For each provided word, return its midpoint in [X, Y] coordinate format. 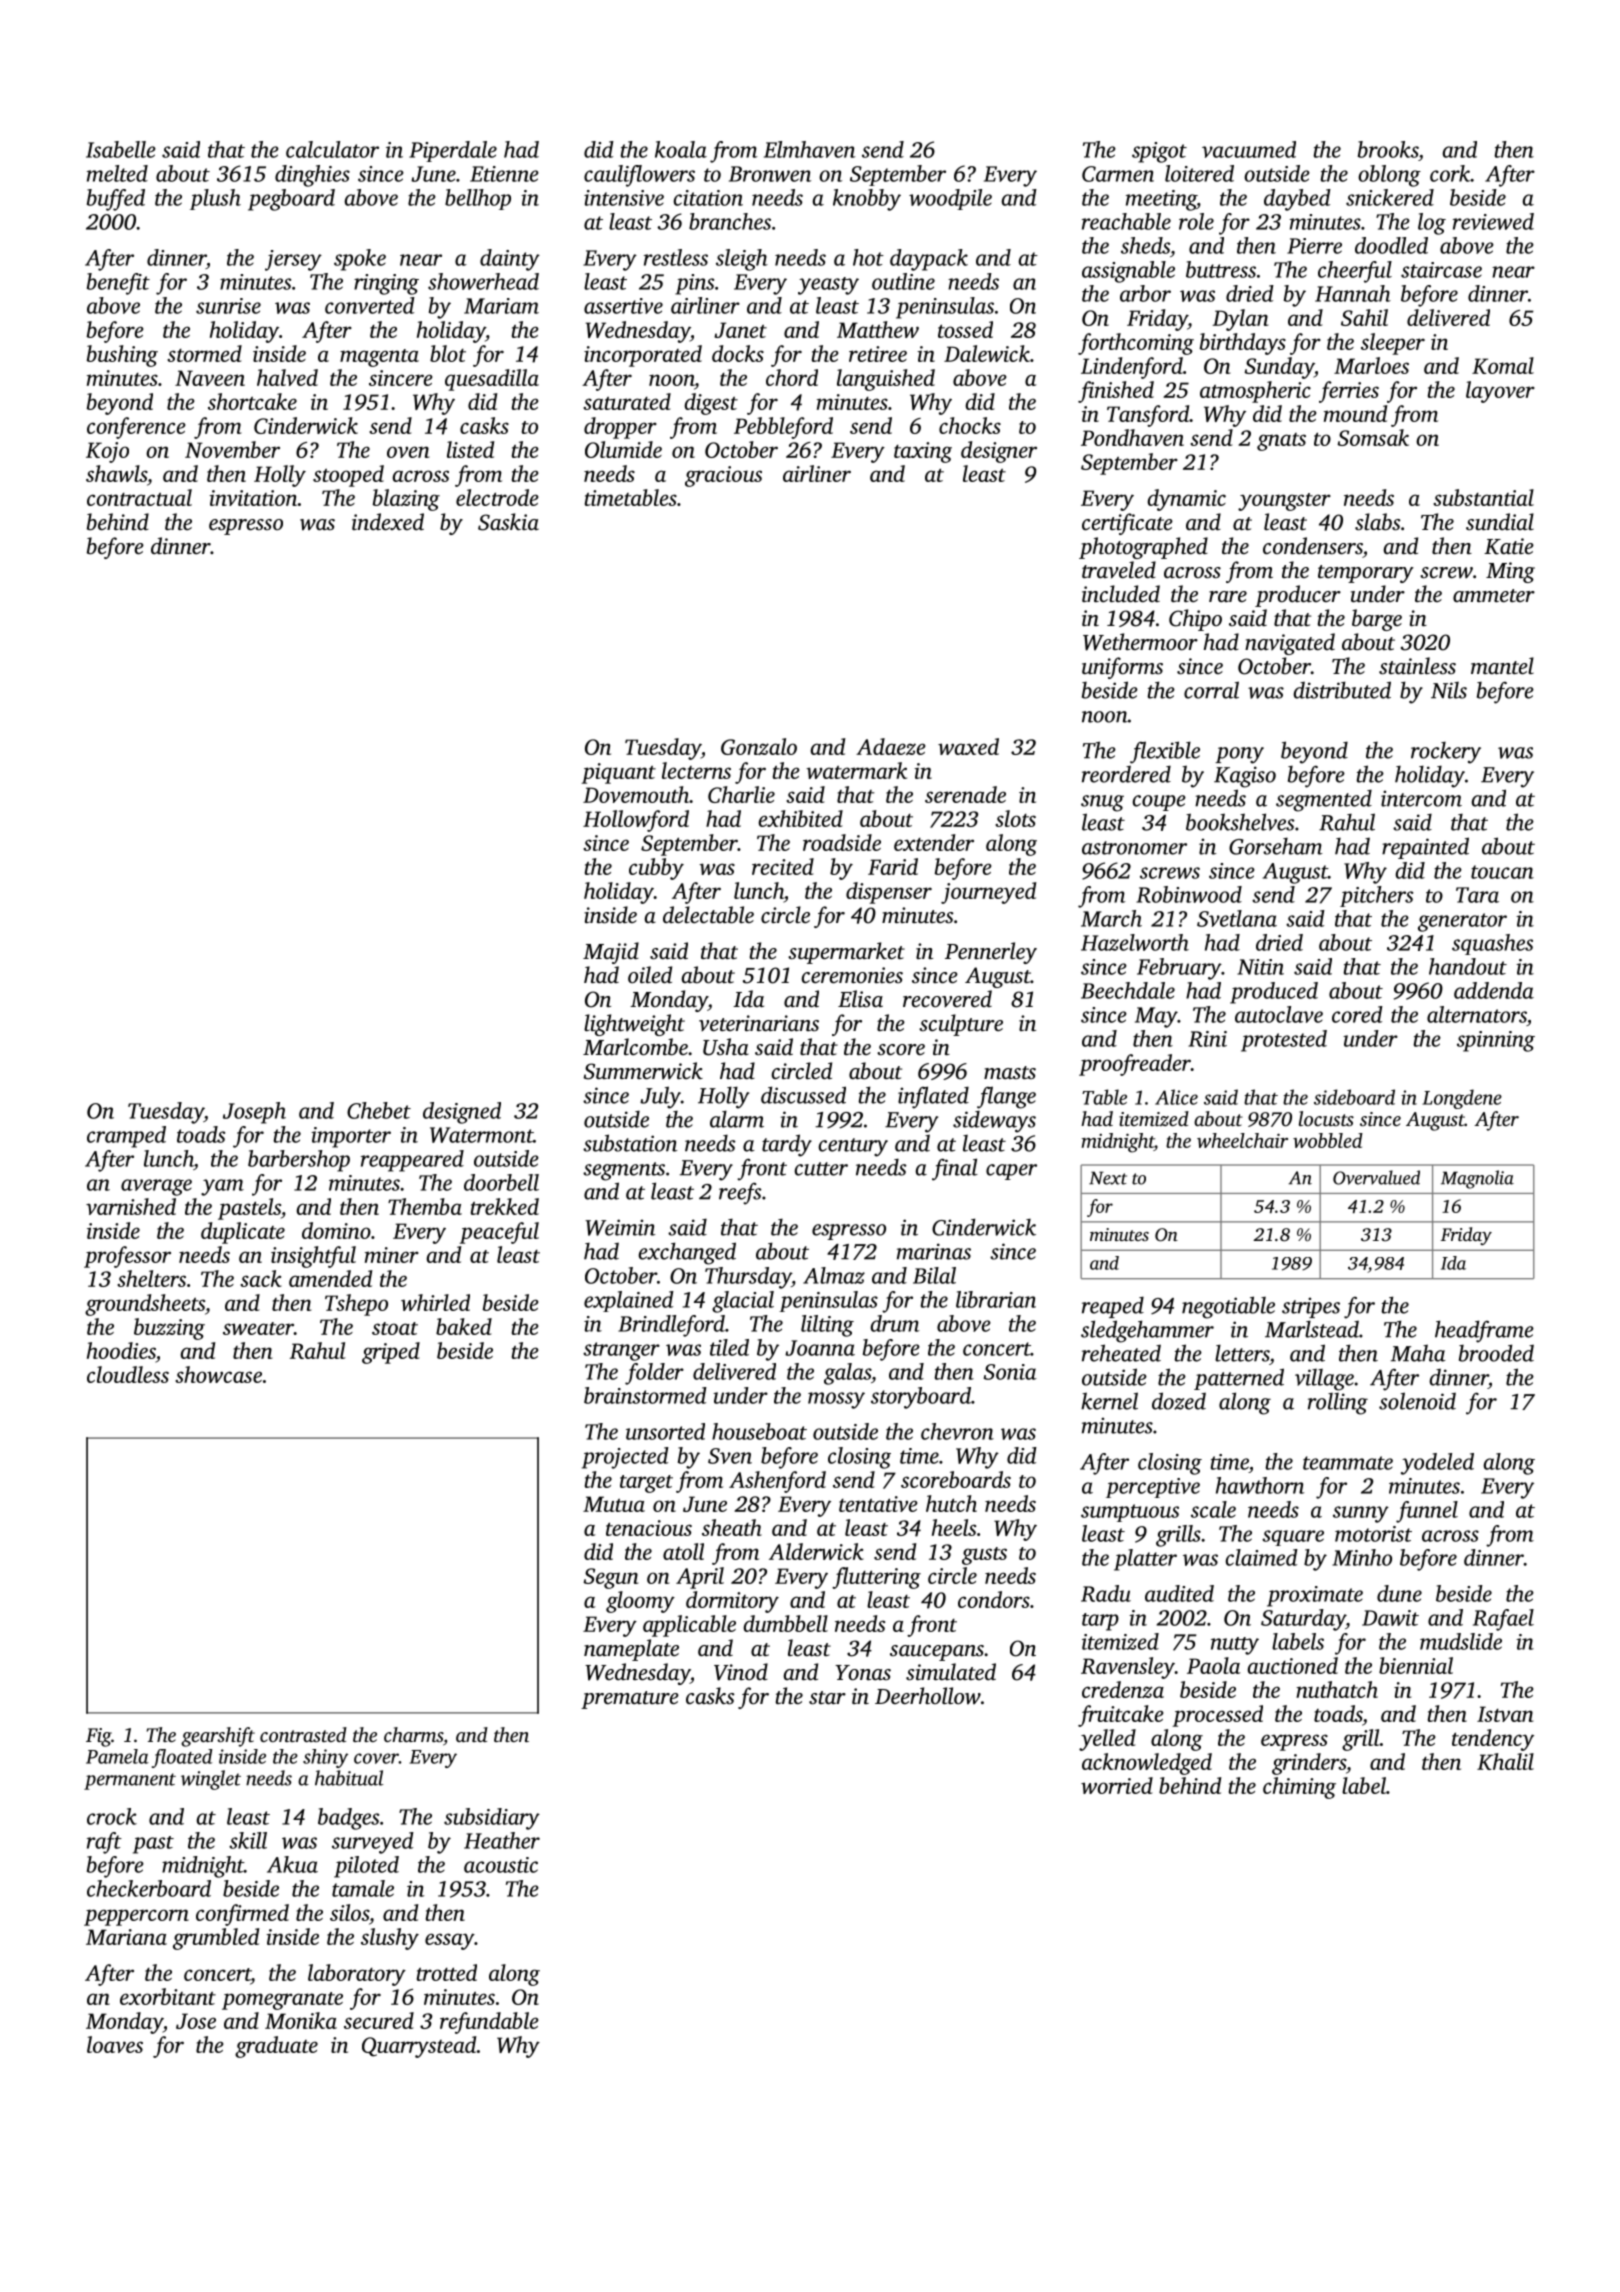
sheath [732, 1527]
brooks [1388, 149]
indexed [388, 522]
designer [999, 452]
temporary [1366, 574]
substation [630, 1143]
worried [1117, 1785]
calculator [332, 149]
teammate [1348, 1463]
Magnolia [1477, 1179]
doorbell [501, 1182]
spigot [1159, 152]
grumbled [216, 1939]
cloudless [128, 1374]
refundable [489, 2023]
